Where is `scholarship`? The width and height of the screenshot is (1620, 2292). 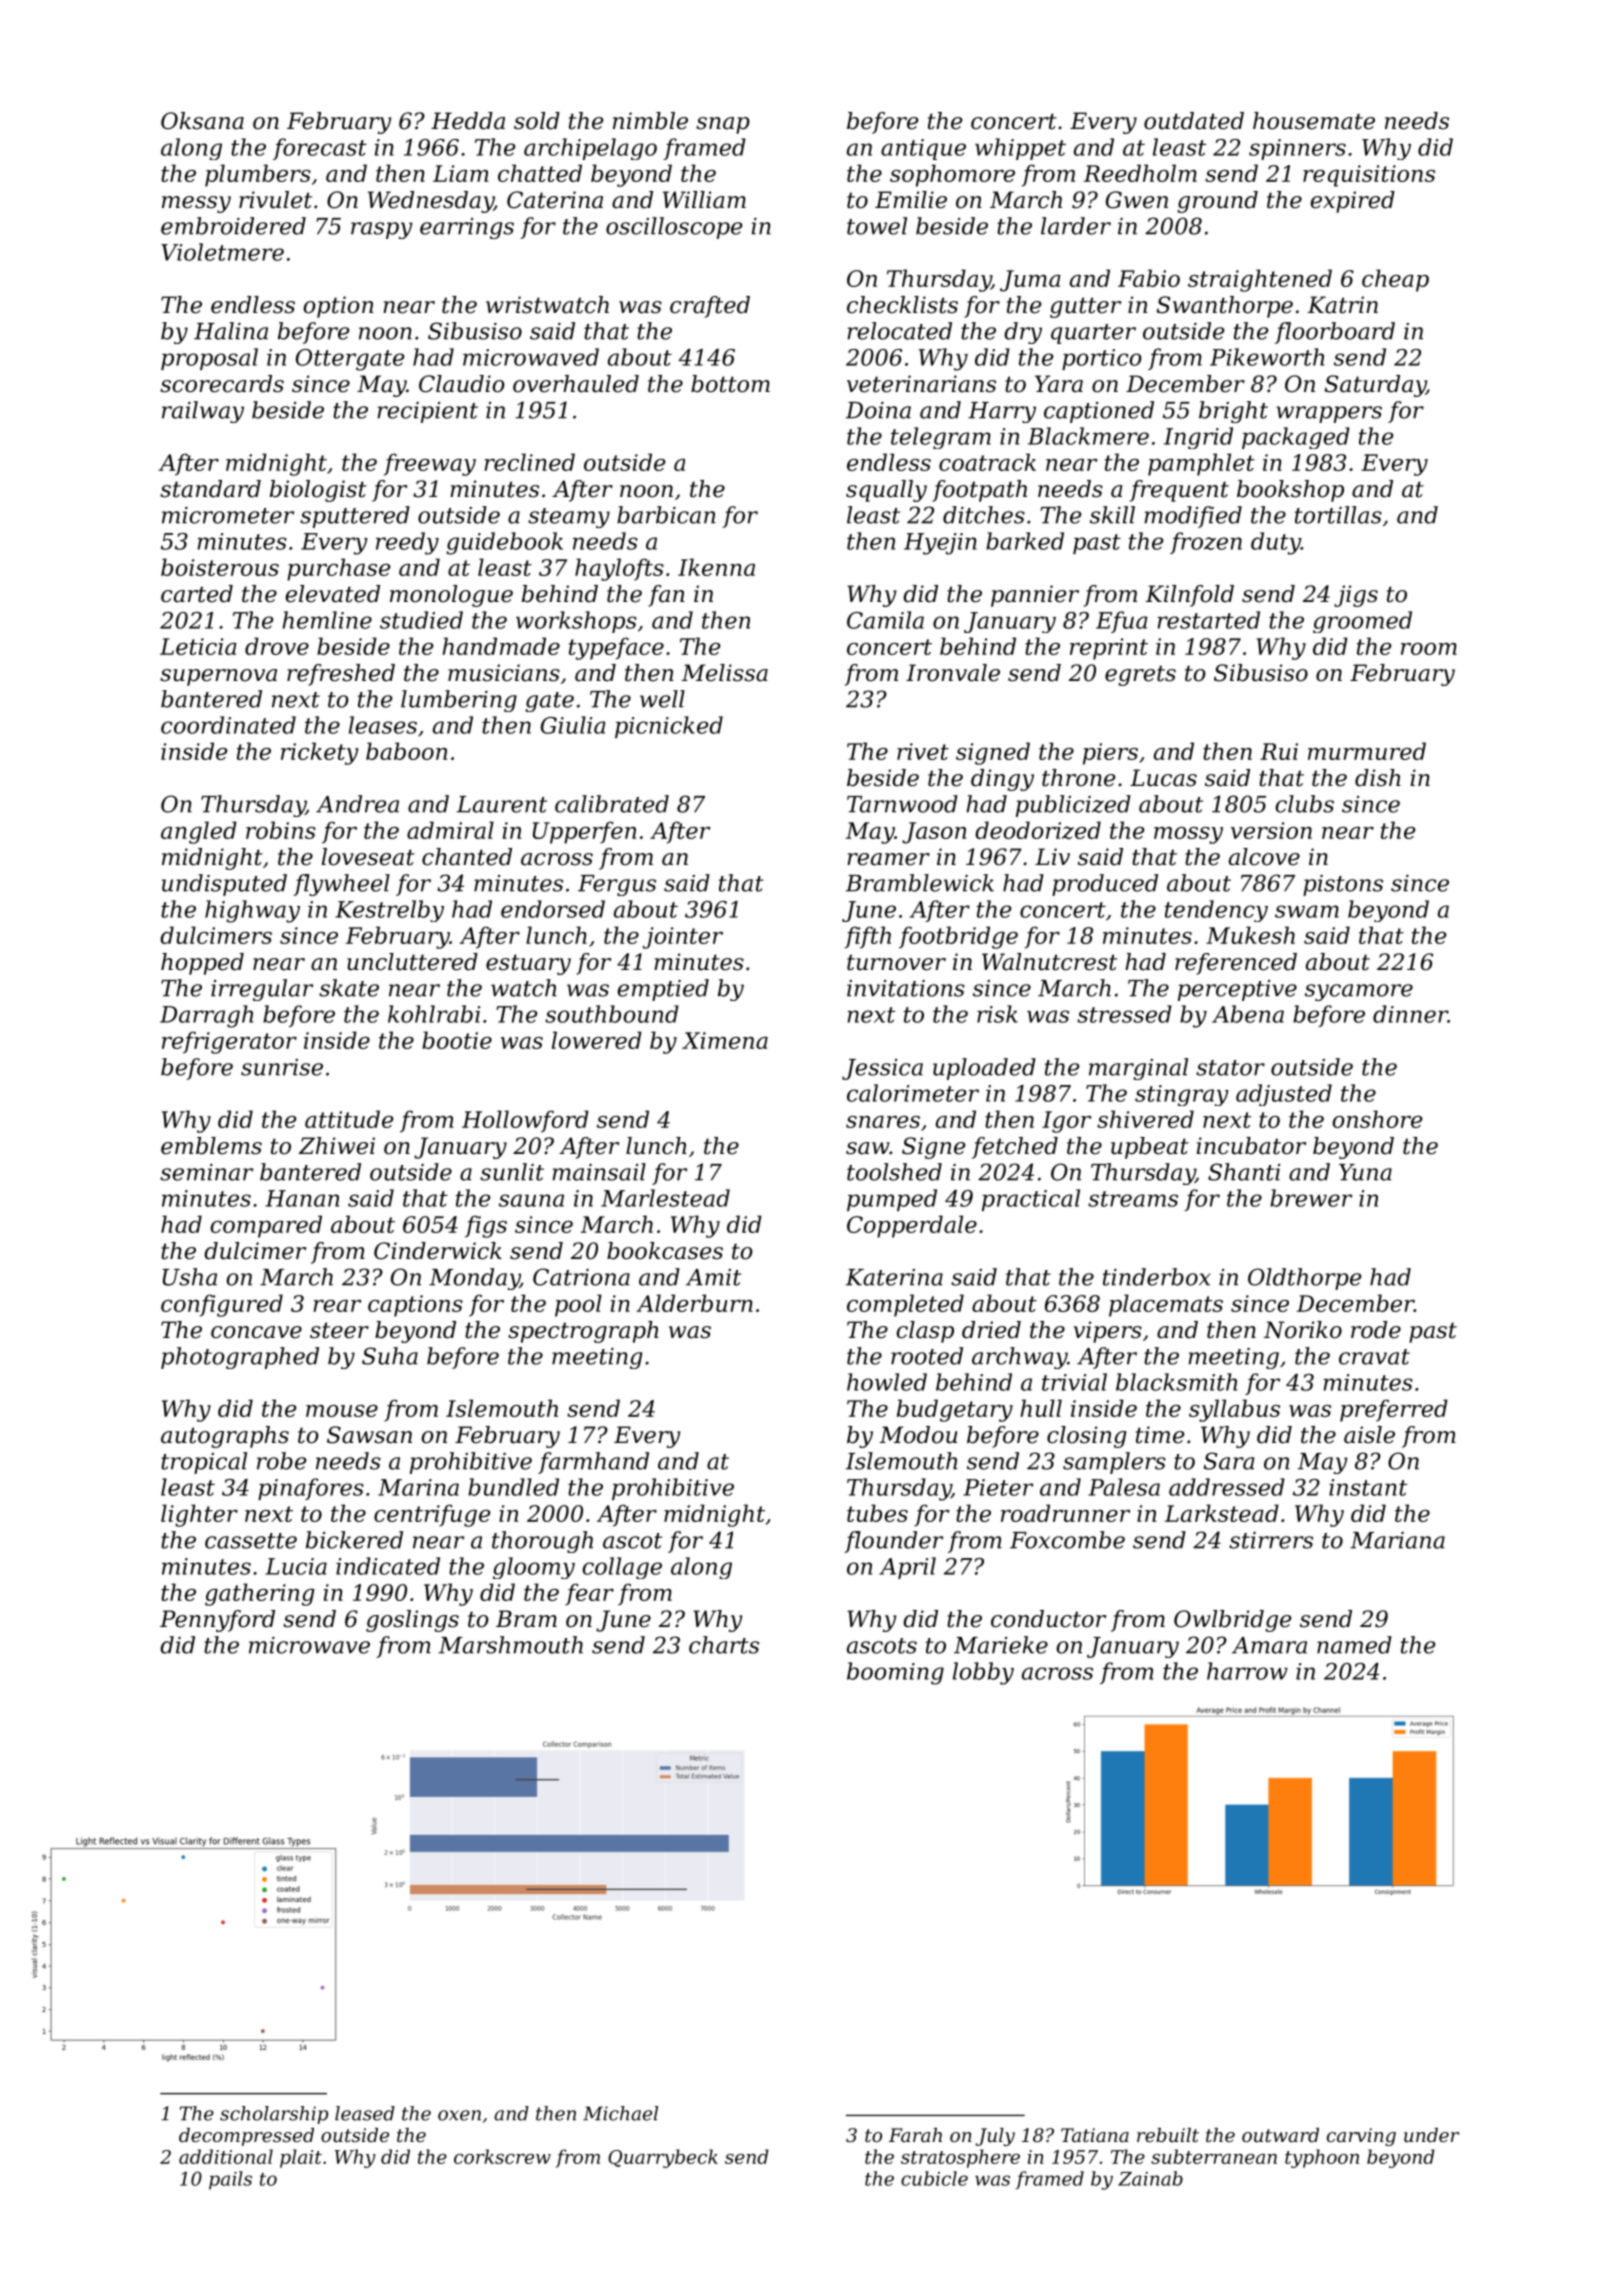 scholarship is located at coordinates (274, 2115).
